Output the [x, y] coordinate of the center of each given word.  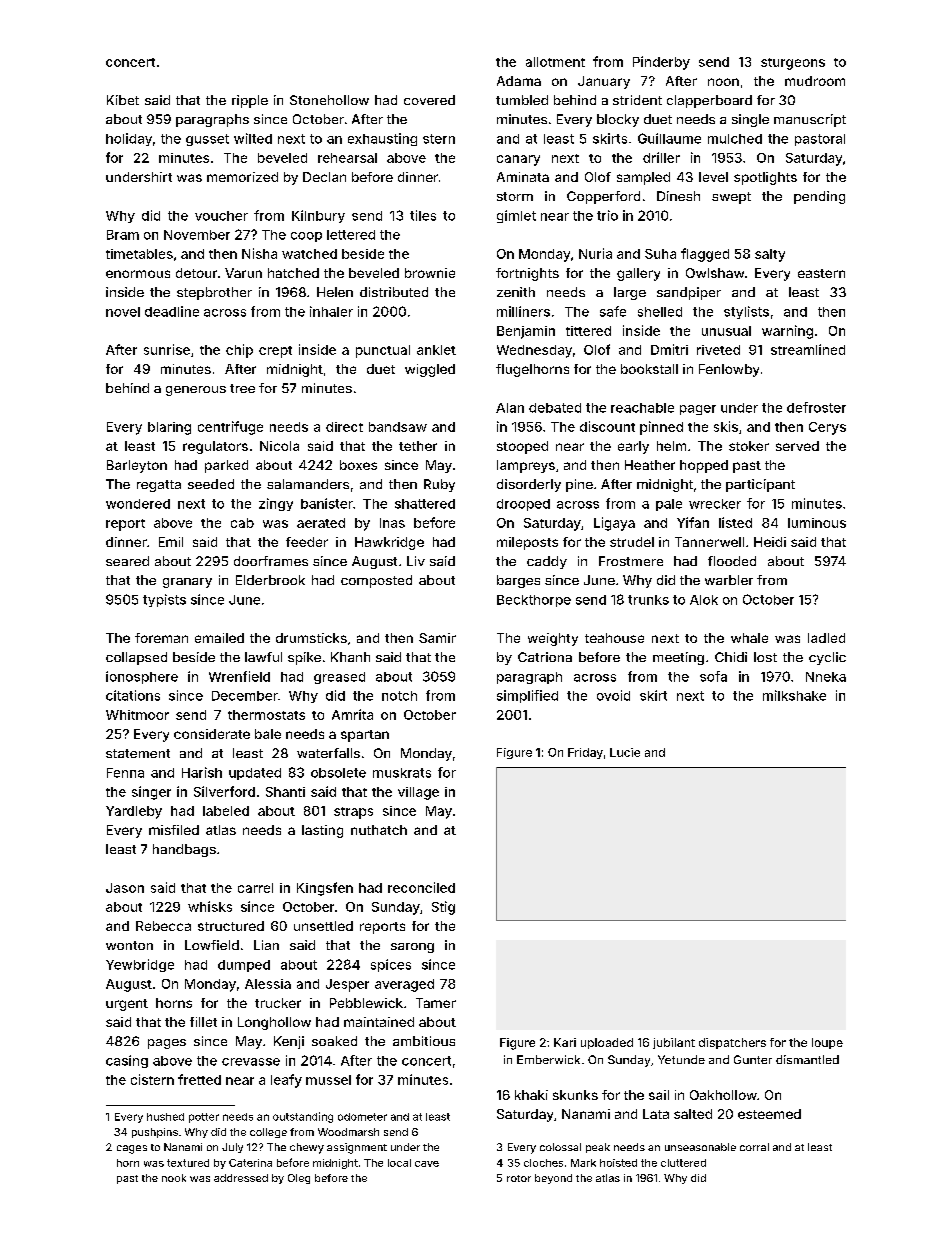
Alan [510, 408]
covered [429, 100]
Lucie [625, 752]
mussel [328, 1080]
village [418, 793]
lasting [322, 831]
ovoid [613, 695]
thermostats [266, 715]
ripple [250, 101]
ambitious [424, 1041]
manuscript [810, 120]
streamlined [808, 349]
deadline [172, 311]
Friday [585, 753]
